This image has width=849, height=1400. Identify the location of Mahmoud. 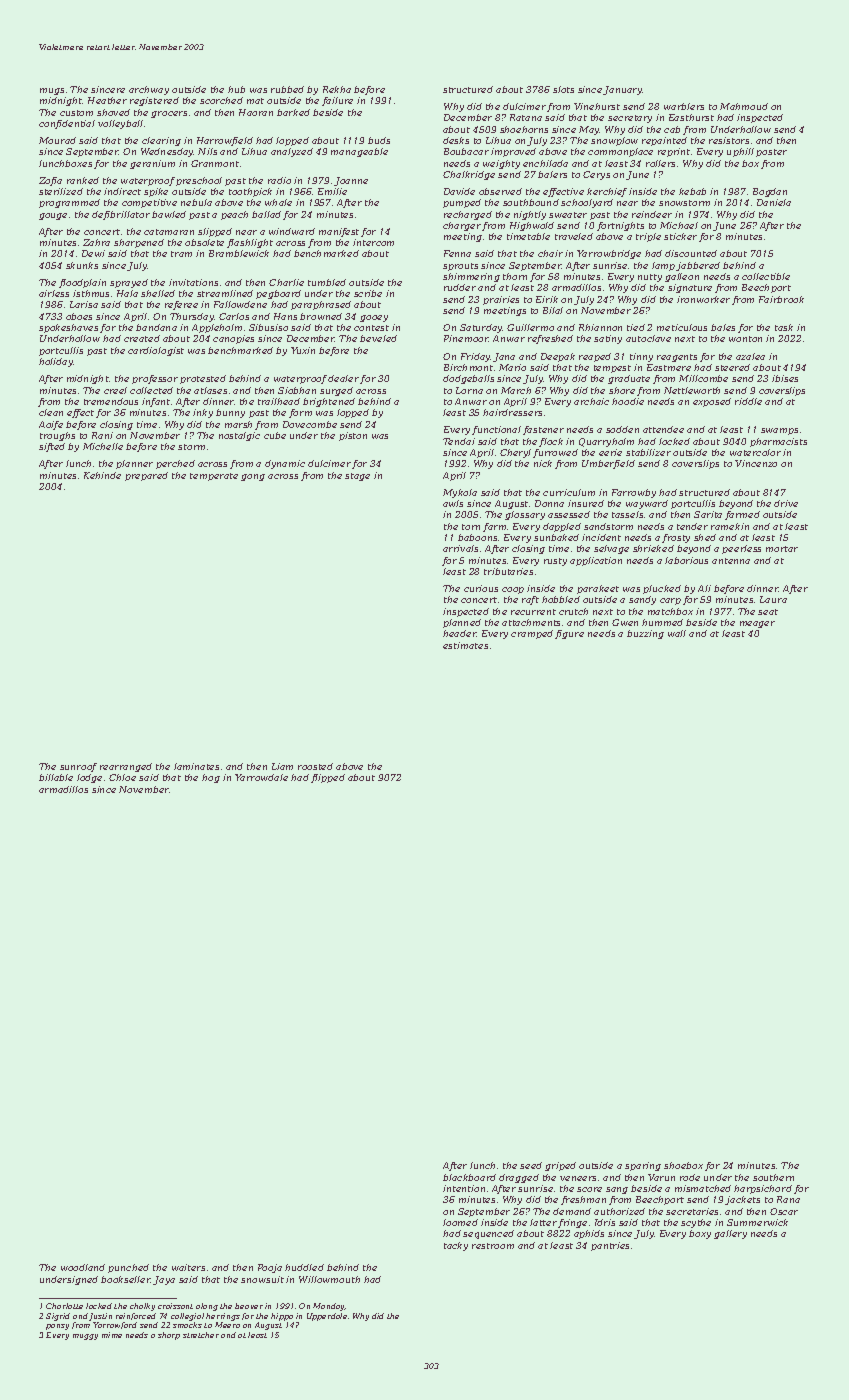
(744, 106).
